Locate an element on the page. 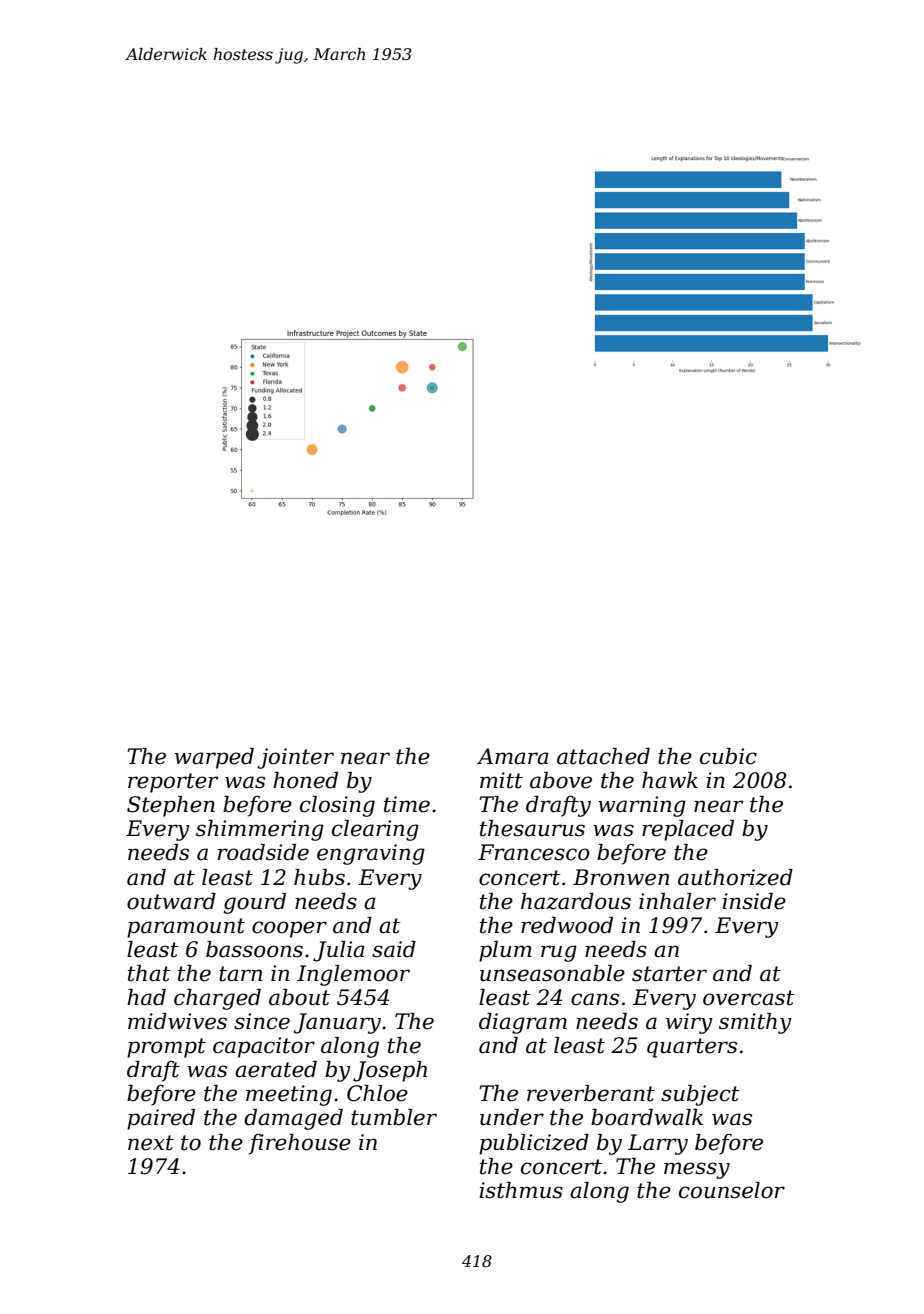 This document has height=1314, width=924. Stephen is located at coordinates (171, 806).
